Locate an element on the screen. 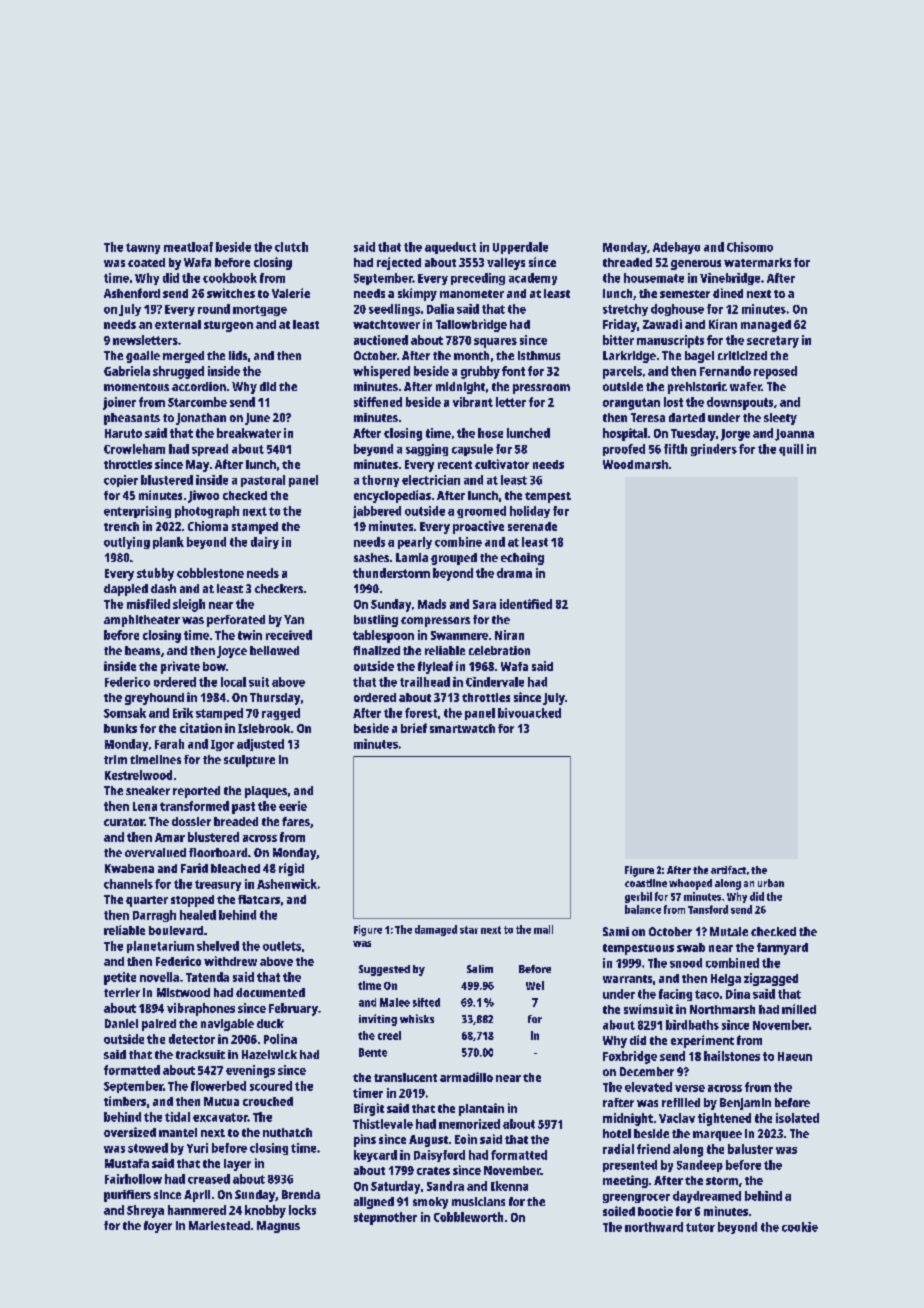 This screenshot has width=924, height=1308. Upperdale is located at coordinates (520, 248).
